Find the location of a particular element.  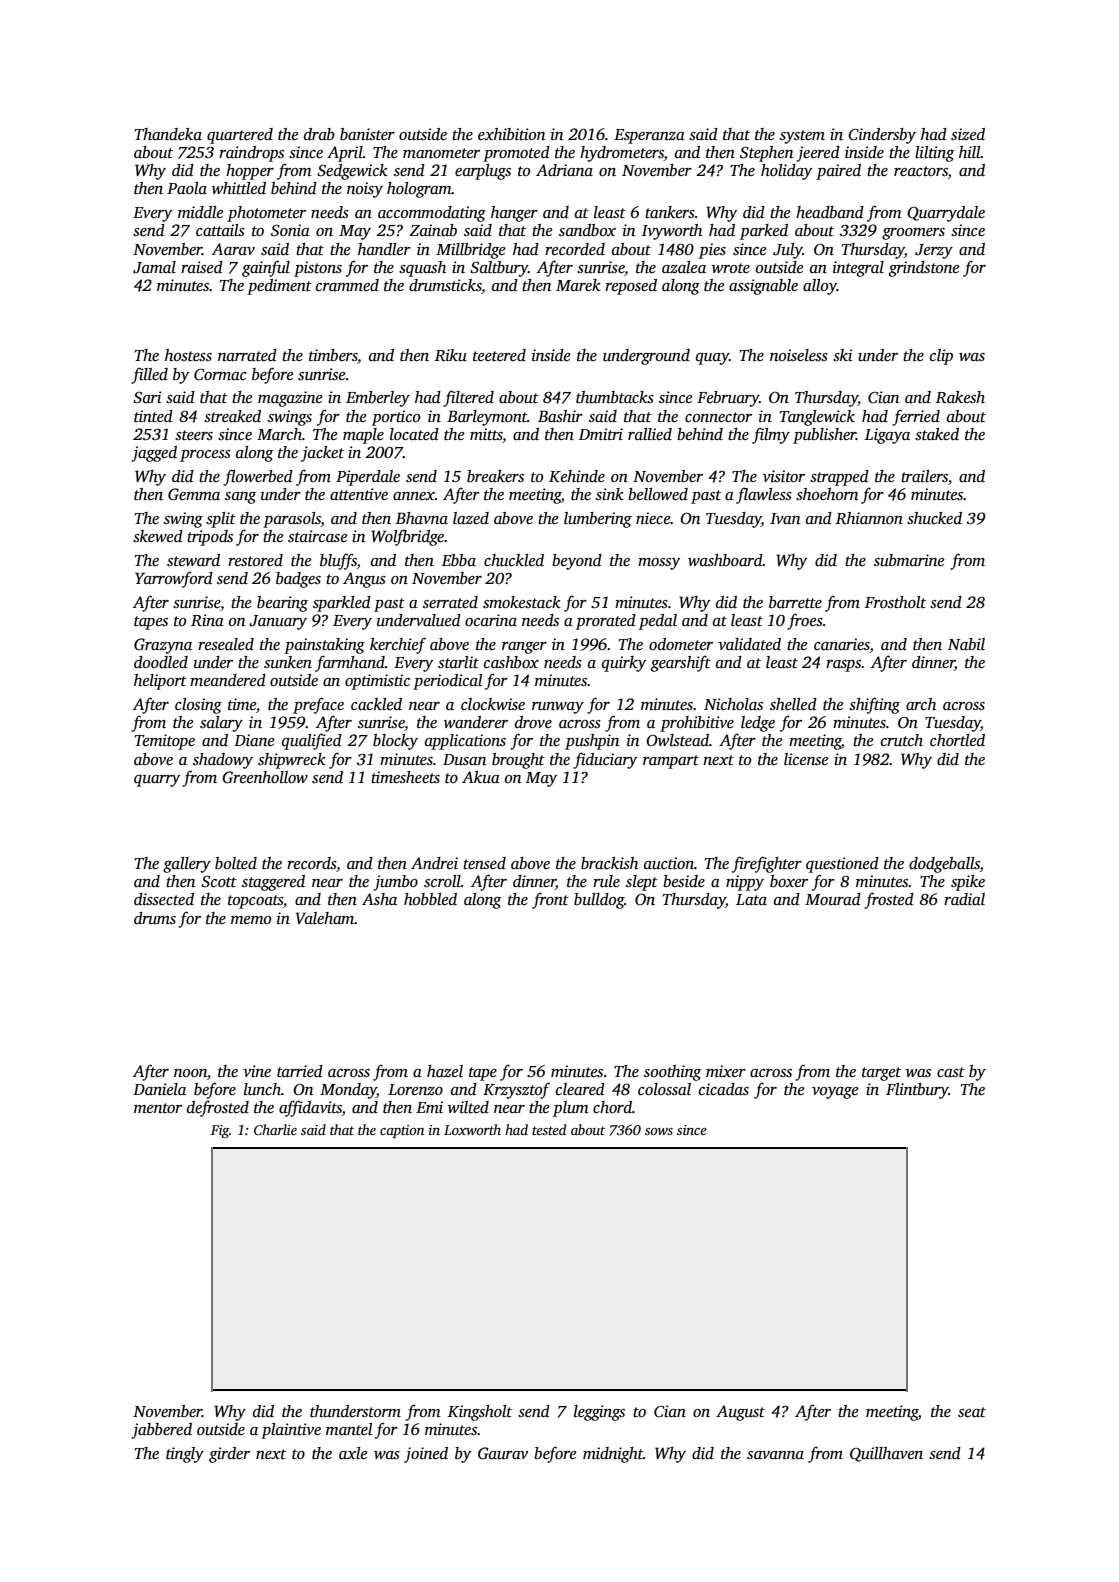

sang is located at coordinates (241, 498).
